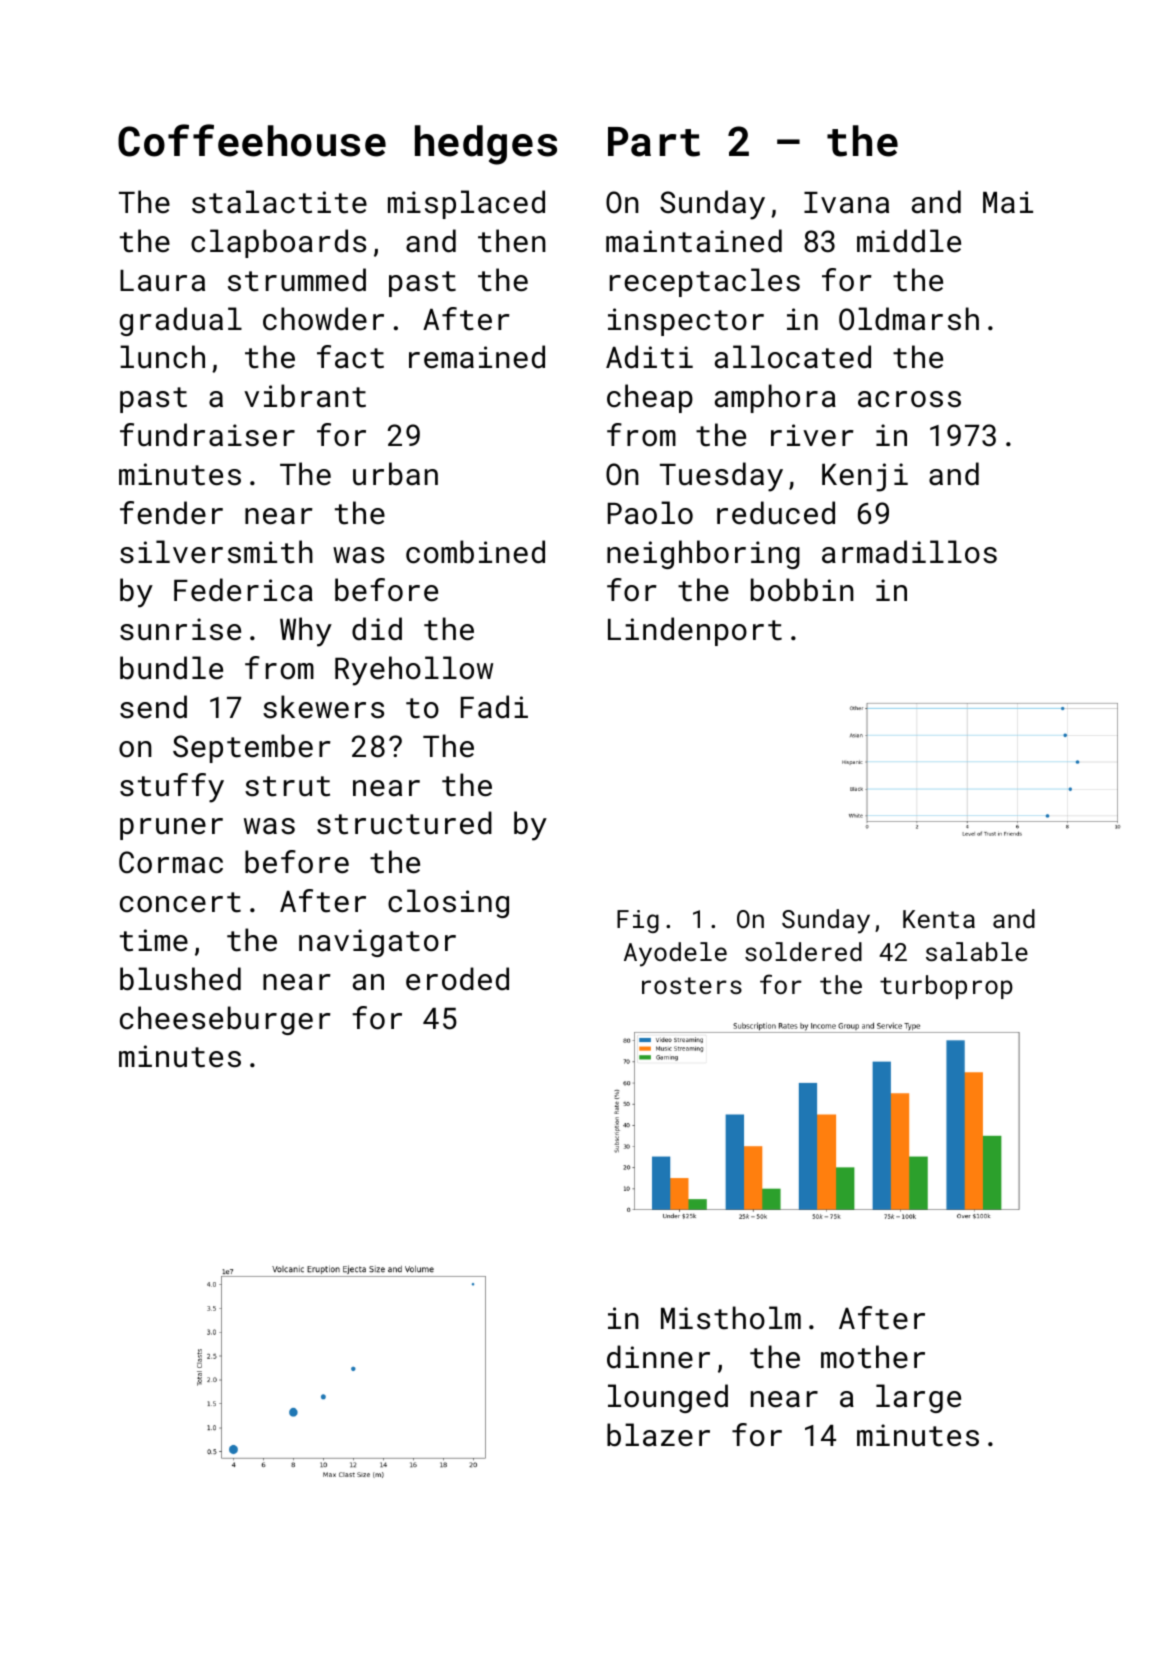 This page has height=1654, width=1165. Describe the element at coordinates (457, 979) in the page. I see `eroded` at that location.
